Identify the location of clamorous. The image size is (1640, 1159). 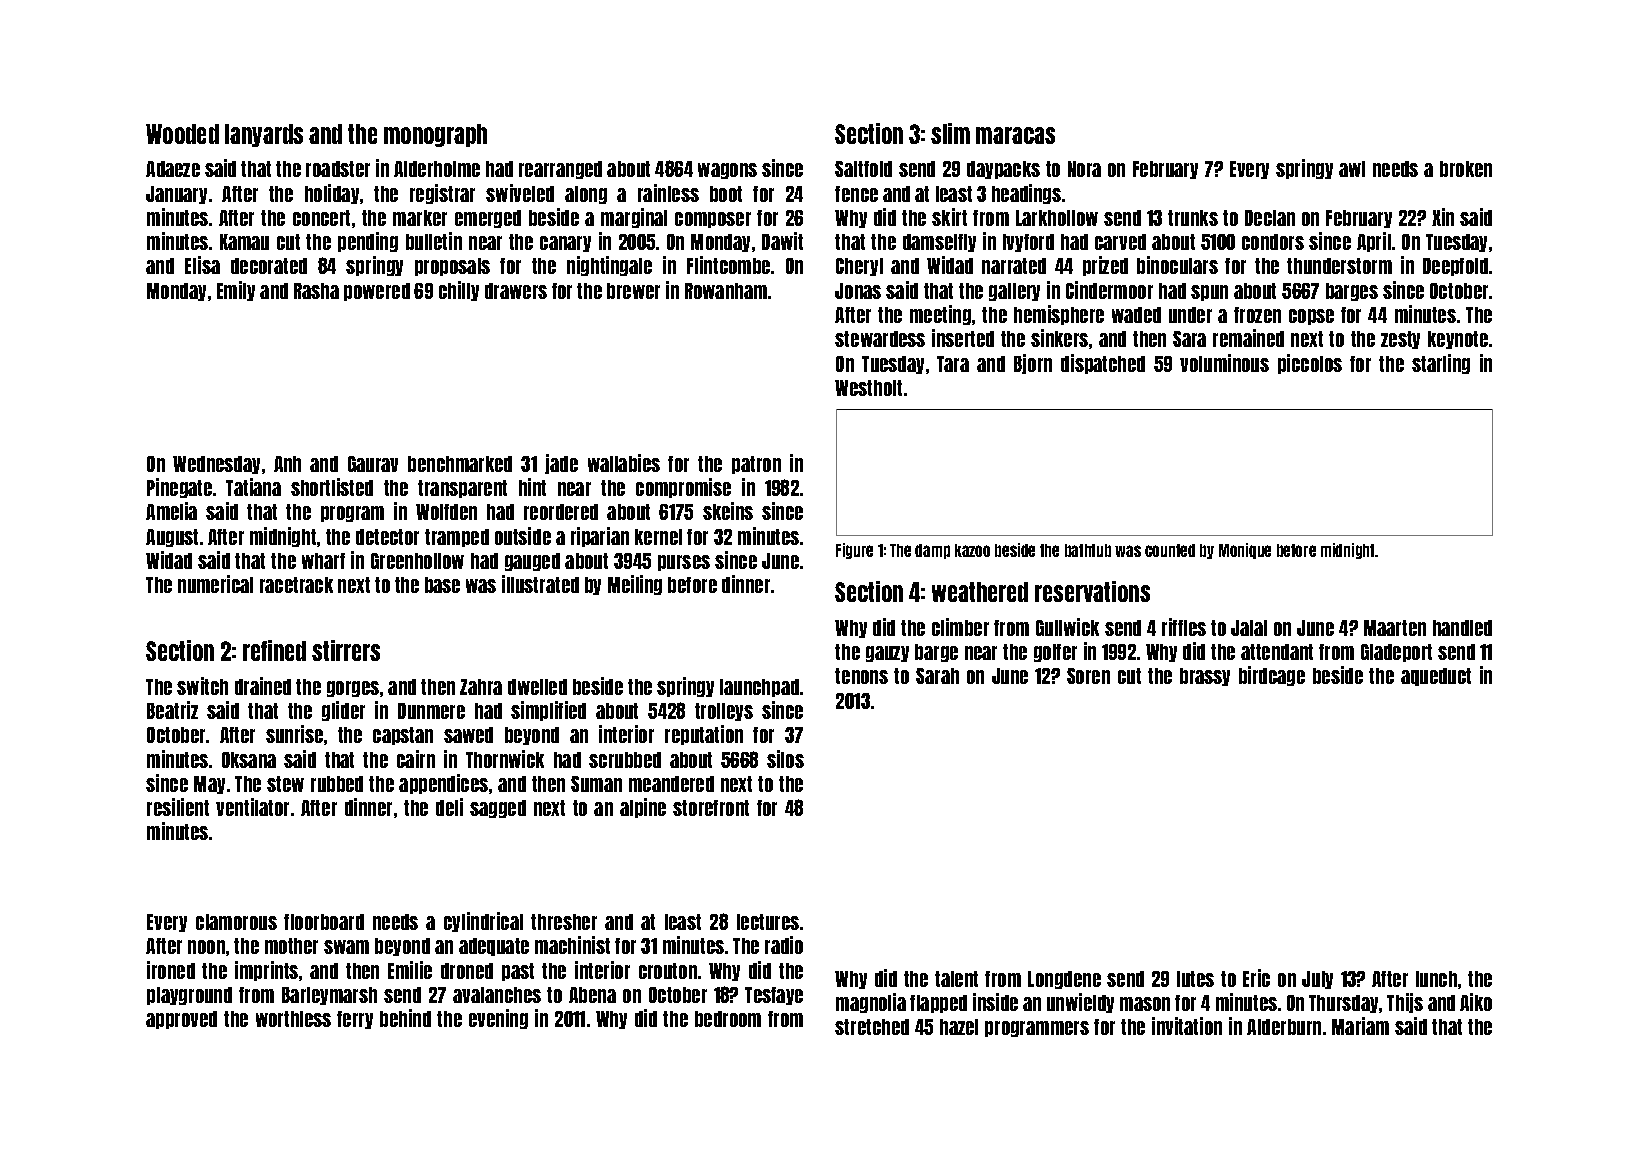
(236, 922).
